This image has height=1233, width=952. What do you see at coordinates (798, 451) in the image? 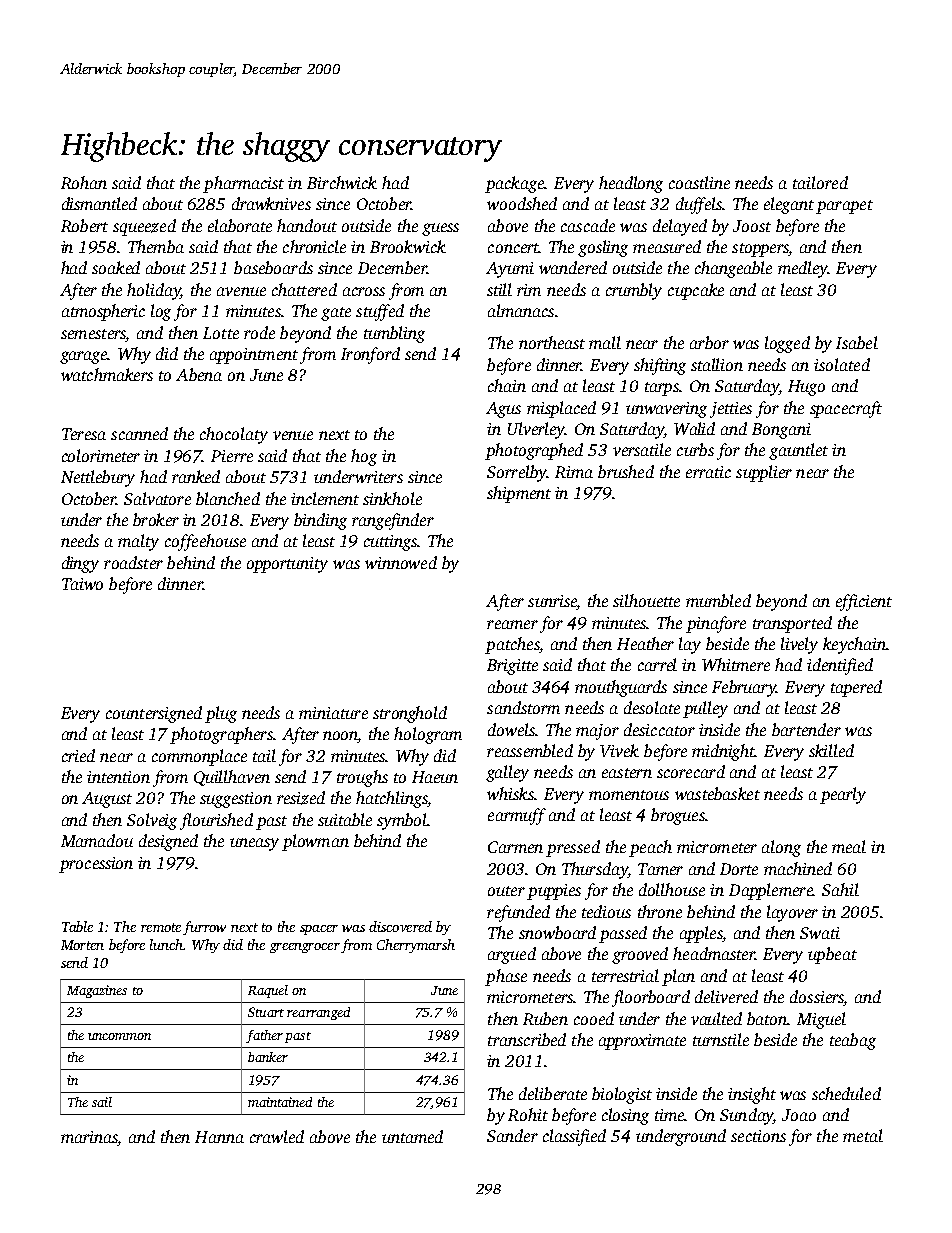
I see `gauntlet` at bounding box center [798, 451].
